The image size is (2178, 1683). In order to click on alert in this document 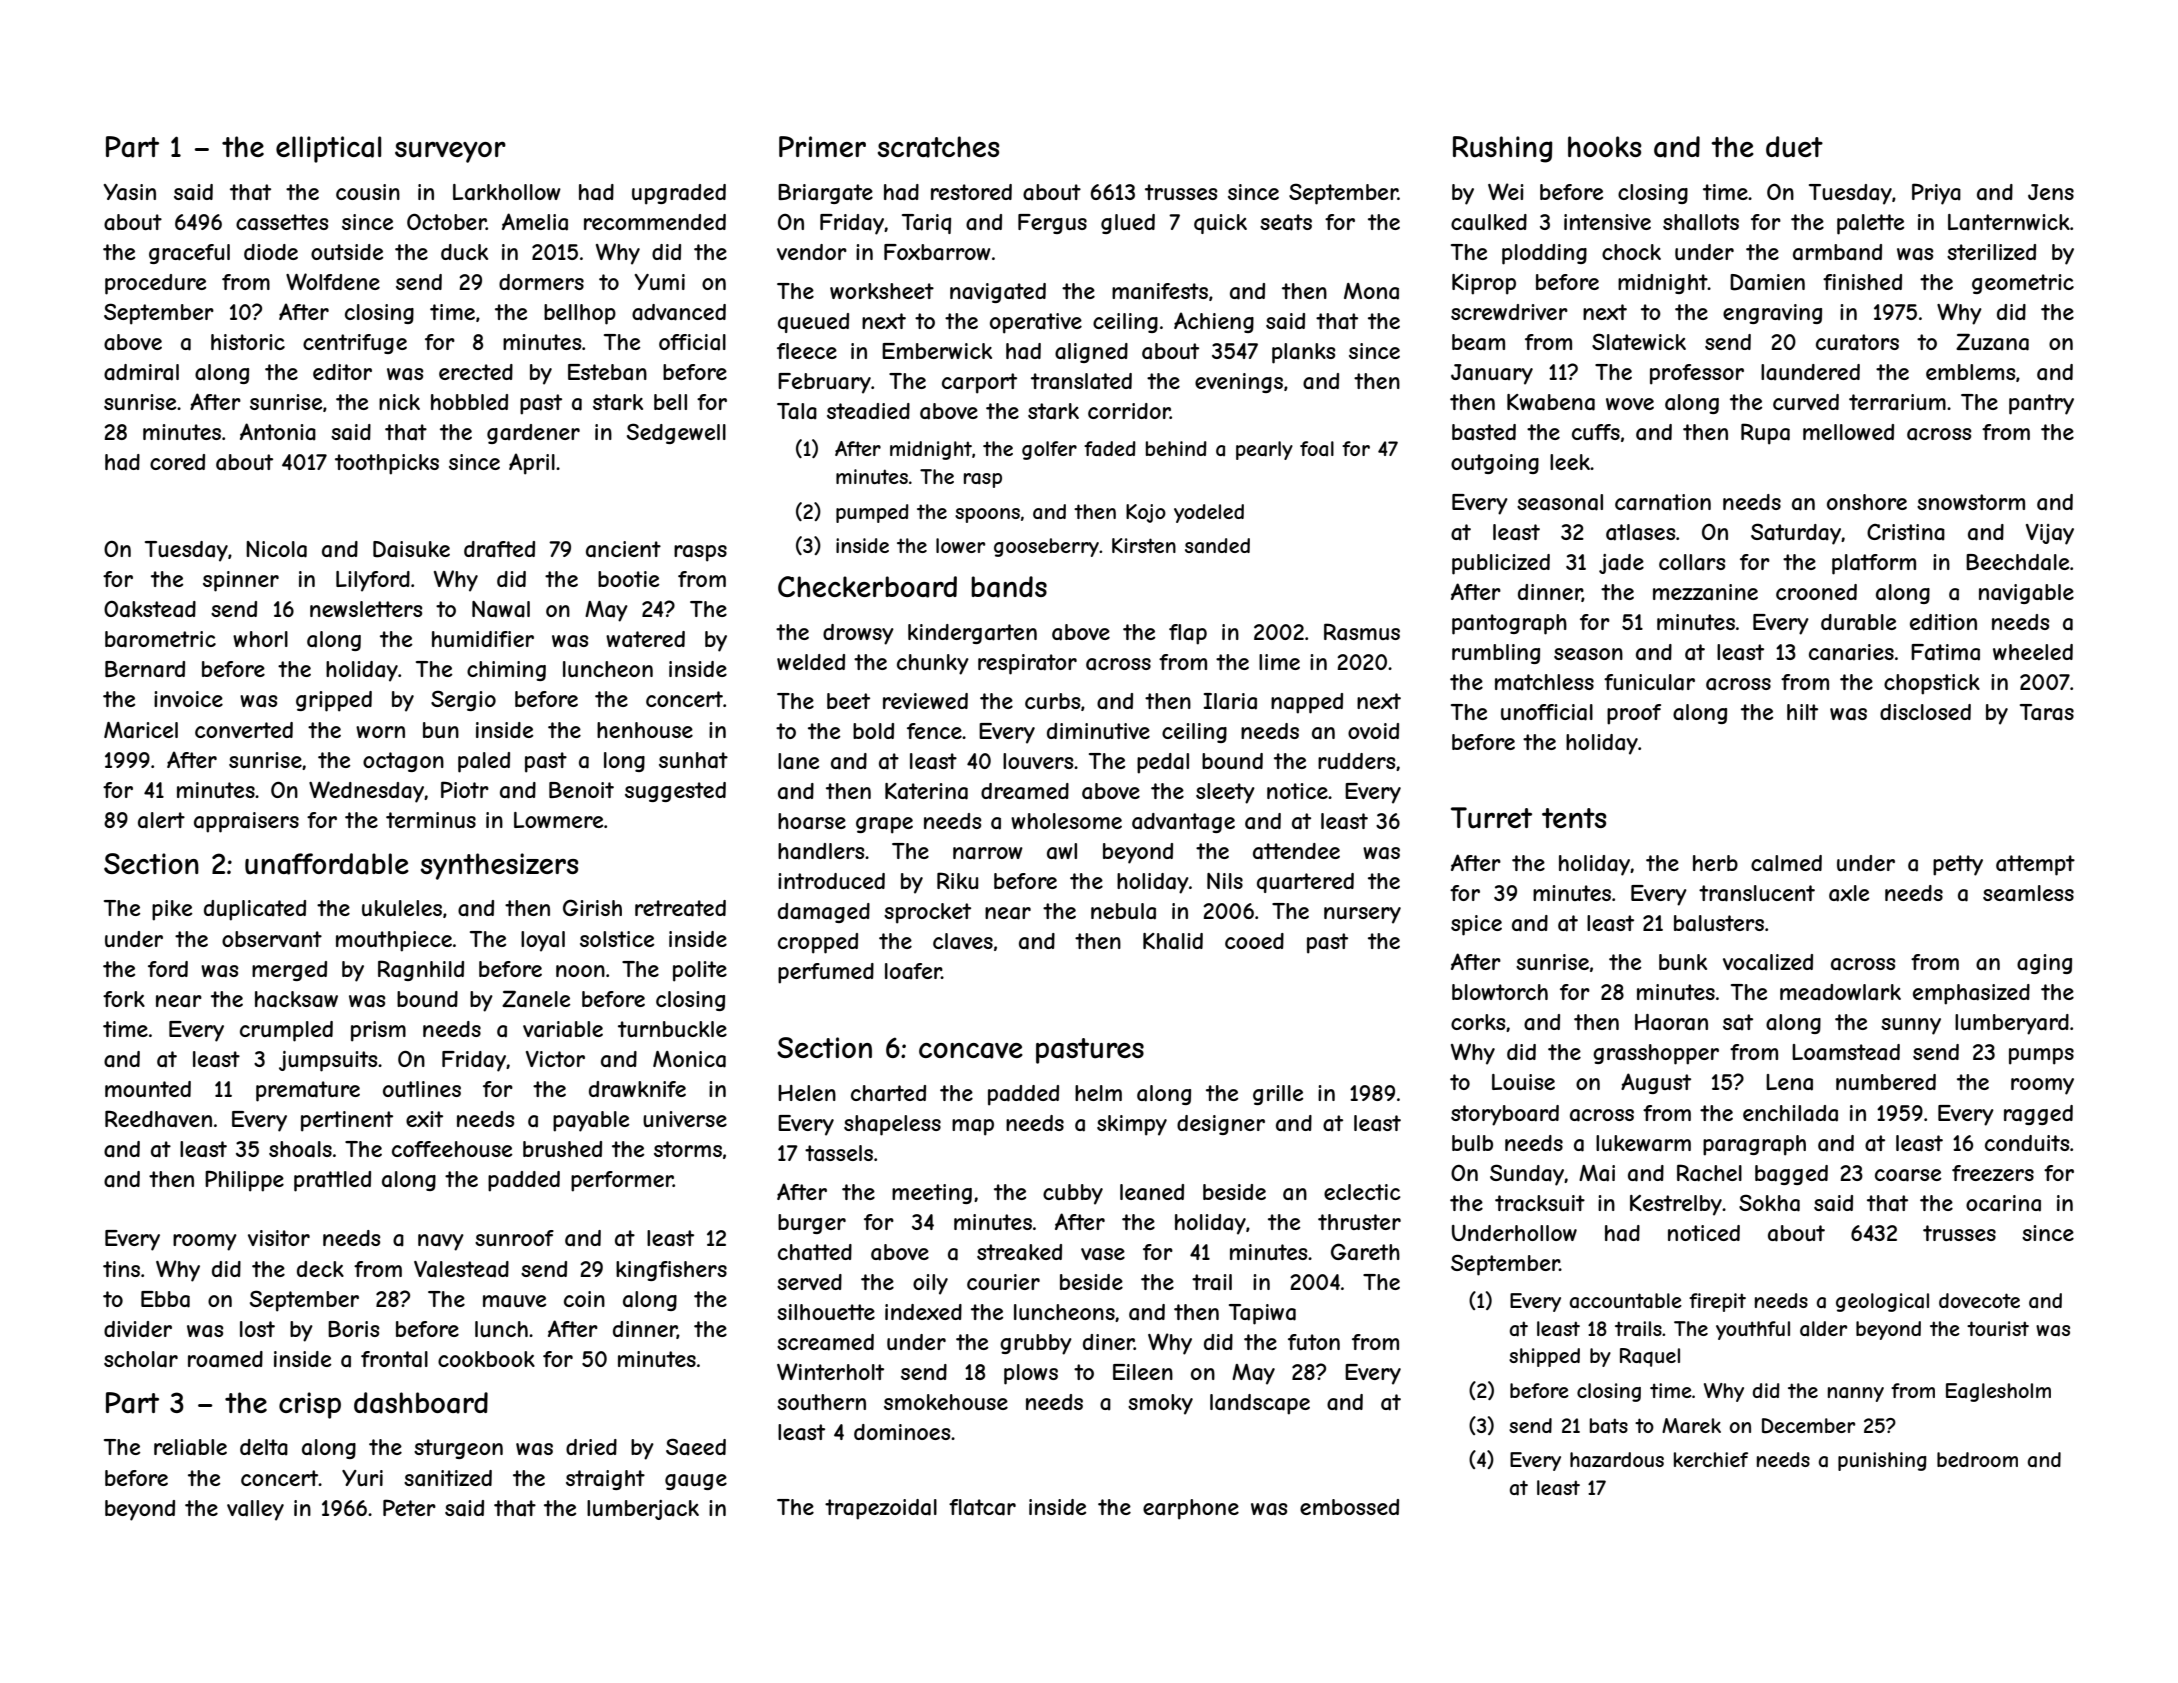, I will do `click(161, 820)`.
